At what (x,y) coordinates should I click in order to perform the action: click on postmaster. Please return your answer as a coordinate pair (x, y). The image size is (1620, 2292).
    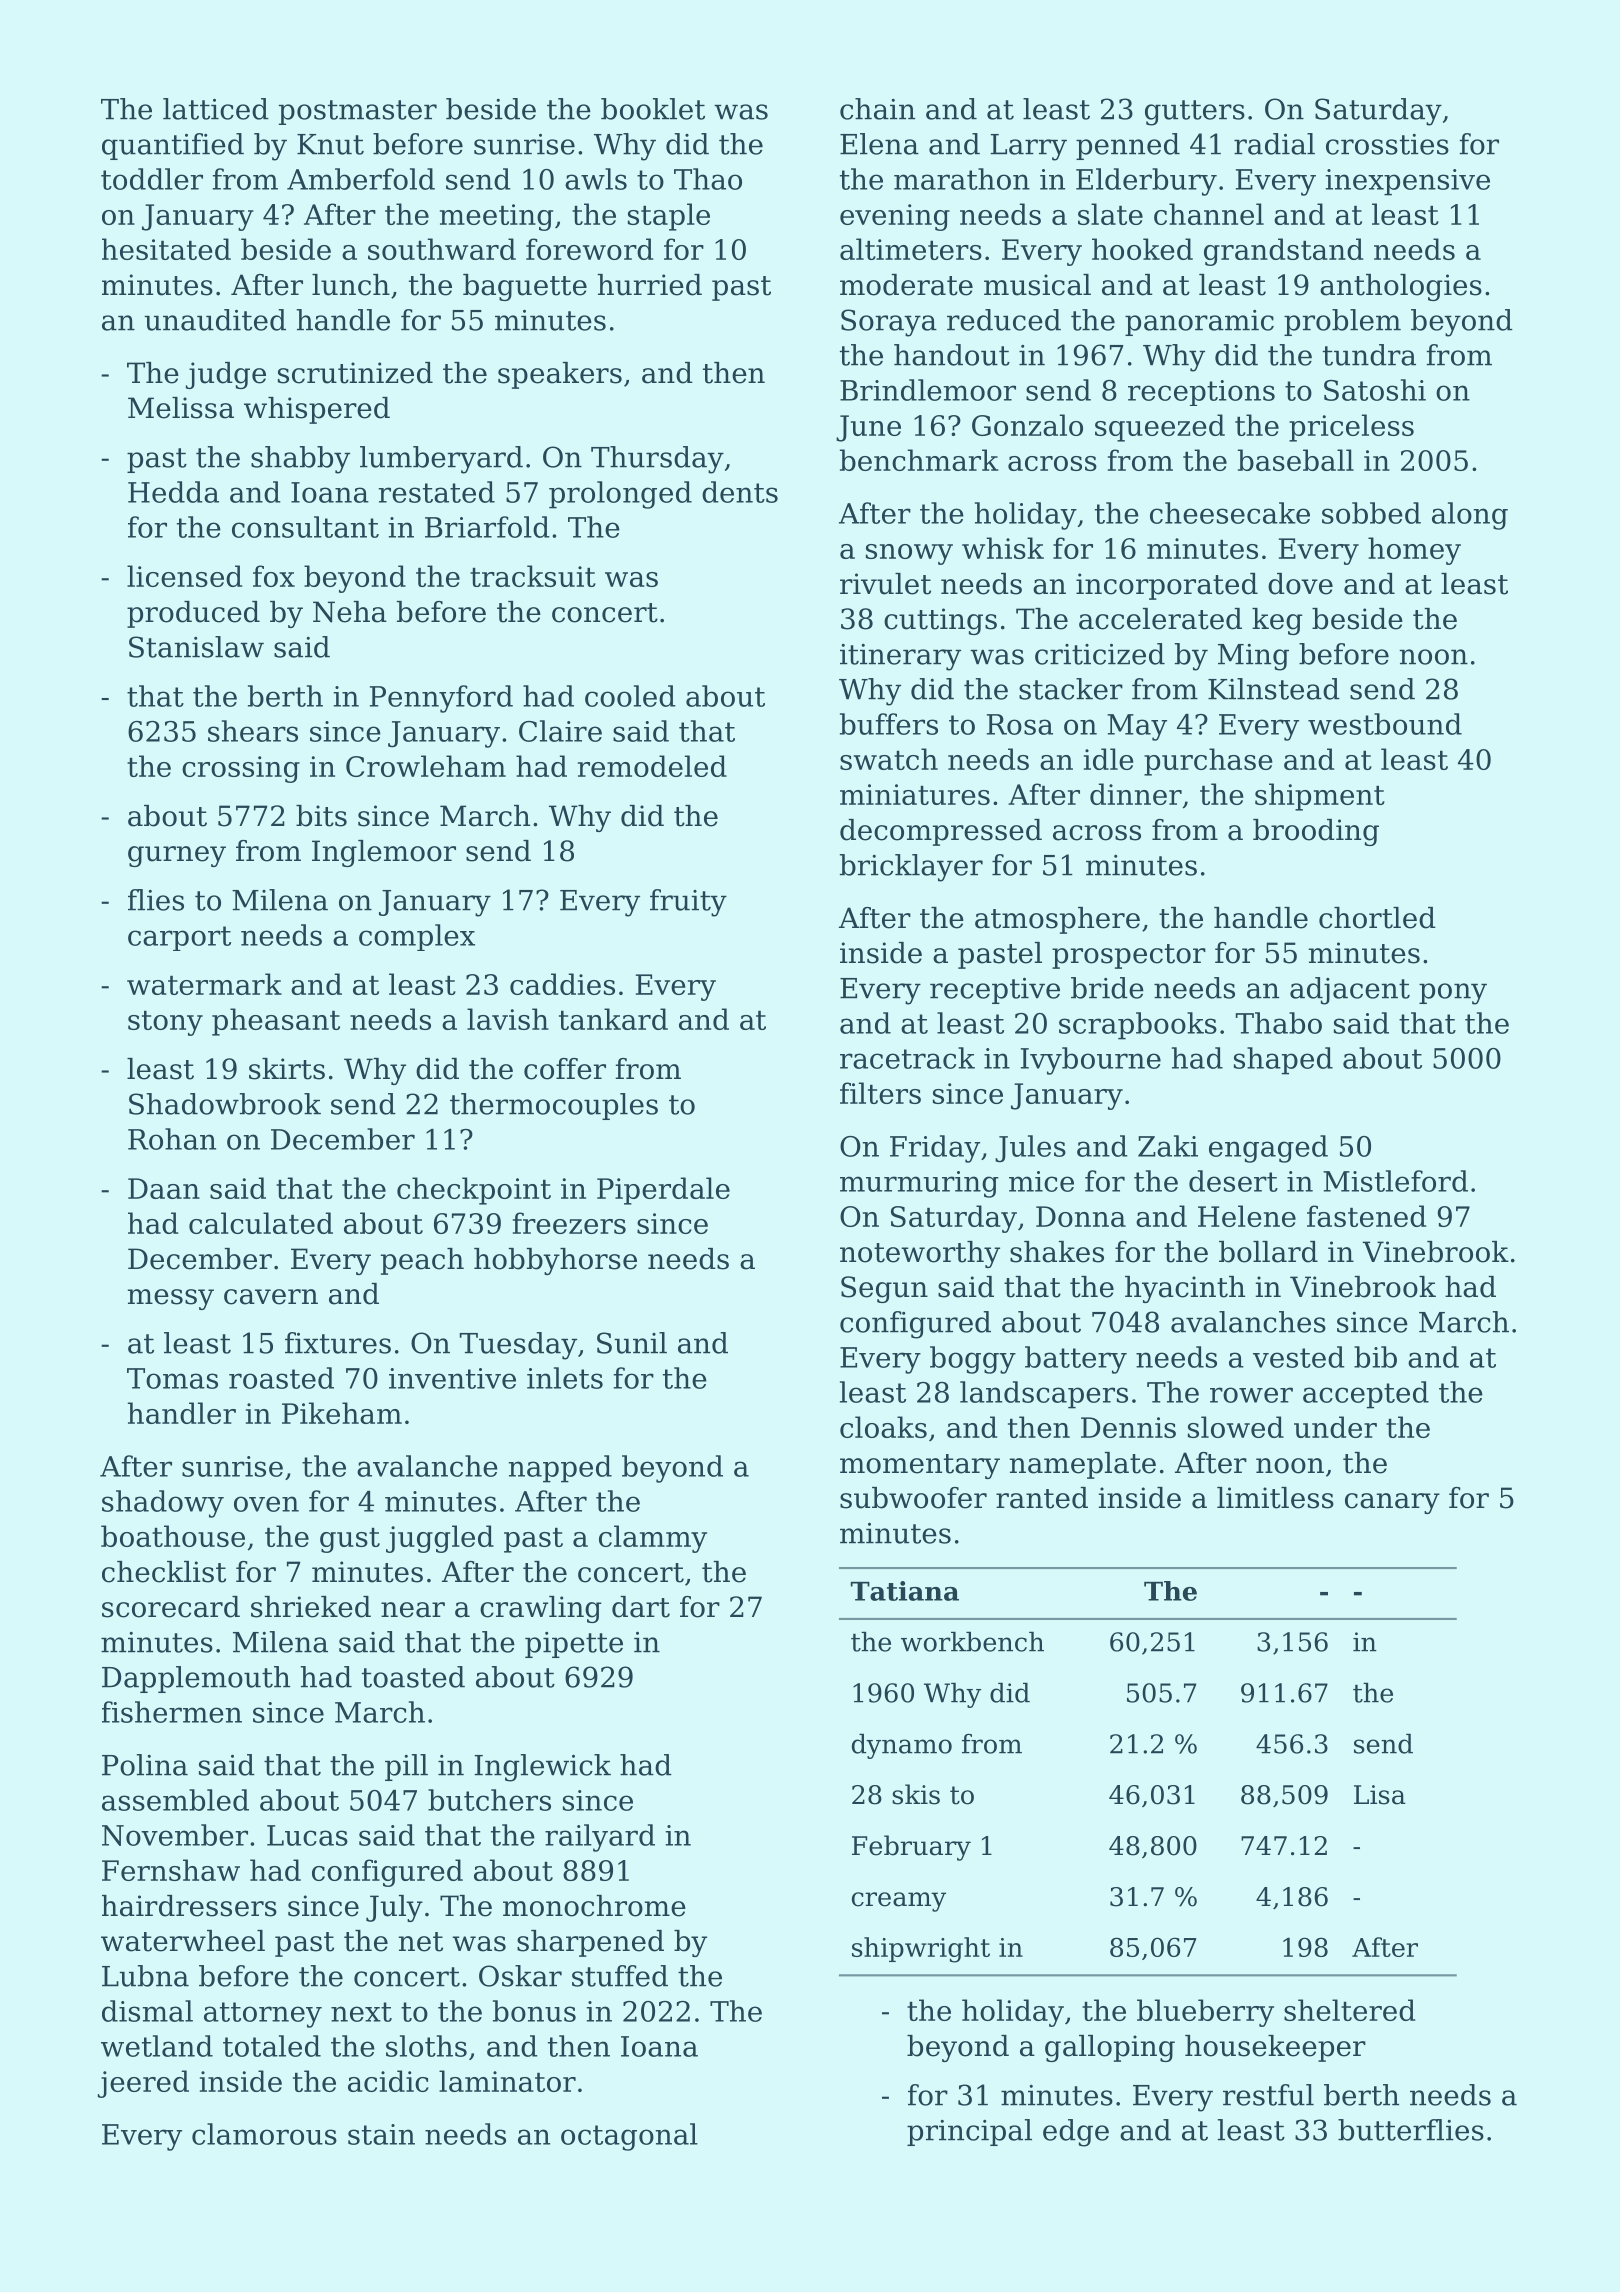
    Looking at the image, I should click on (358, 112).
